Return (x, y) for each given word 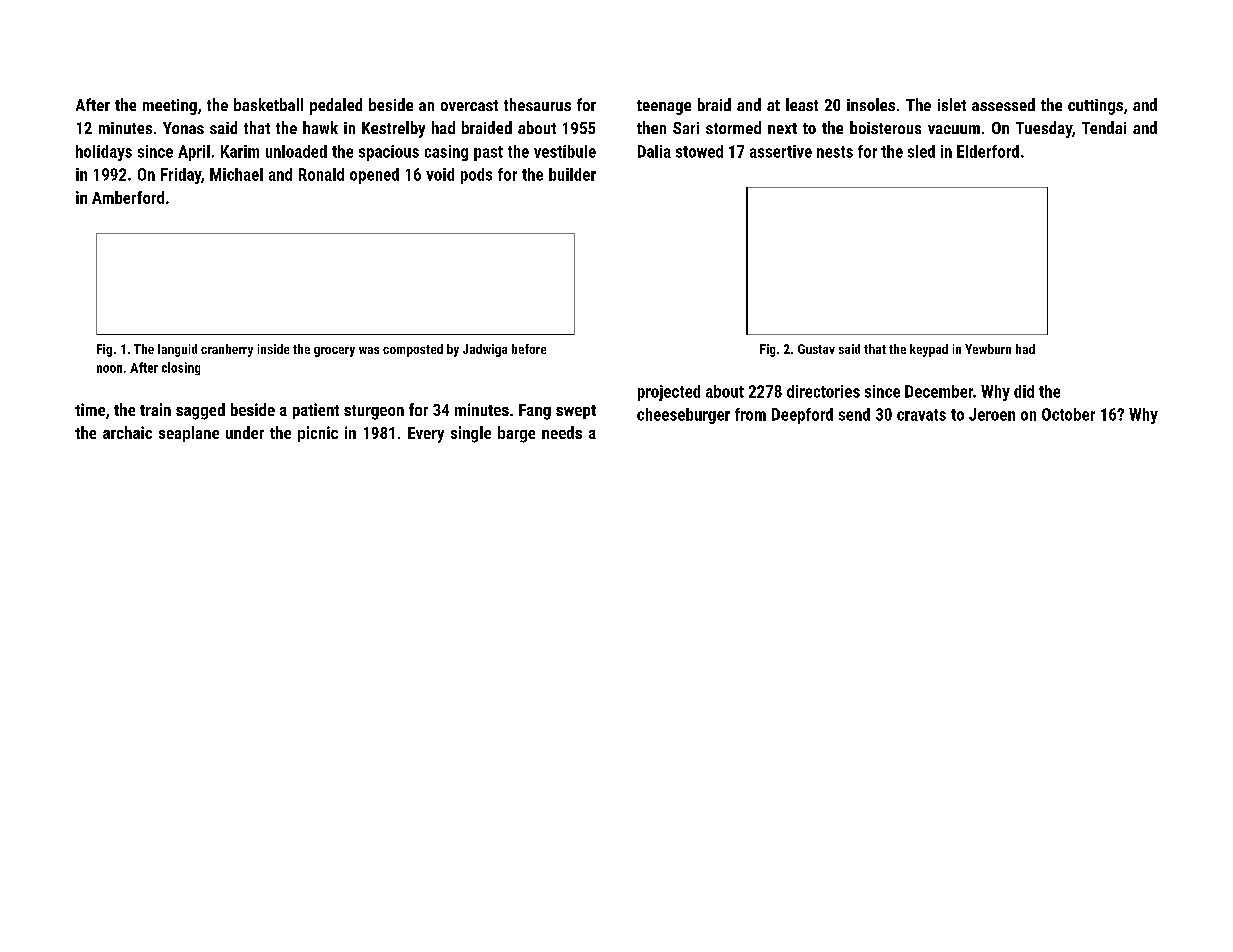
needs (562, 432)
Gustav (816, 349)
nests (835, 152)
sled (921, 151)
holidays (104, 153)
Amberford (128, 197)
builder (572, 174)
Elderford (988, 151)
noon (109, 369)
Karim (240, 151)
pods (476, 176)
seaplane (189, 434)
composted (413, 350)
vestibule (565, 151)
